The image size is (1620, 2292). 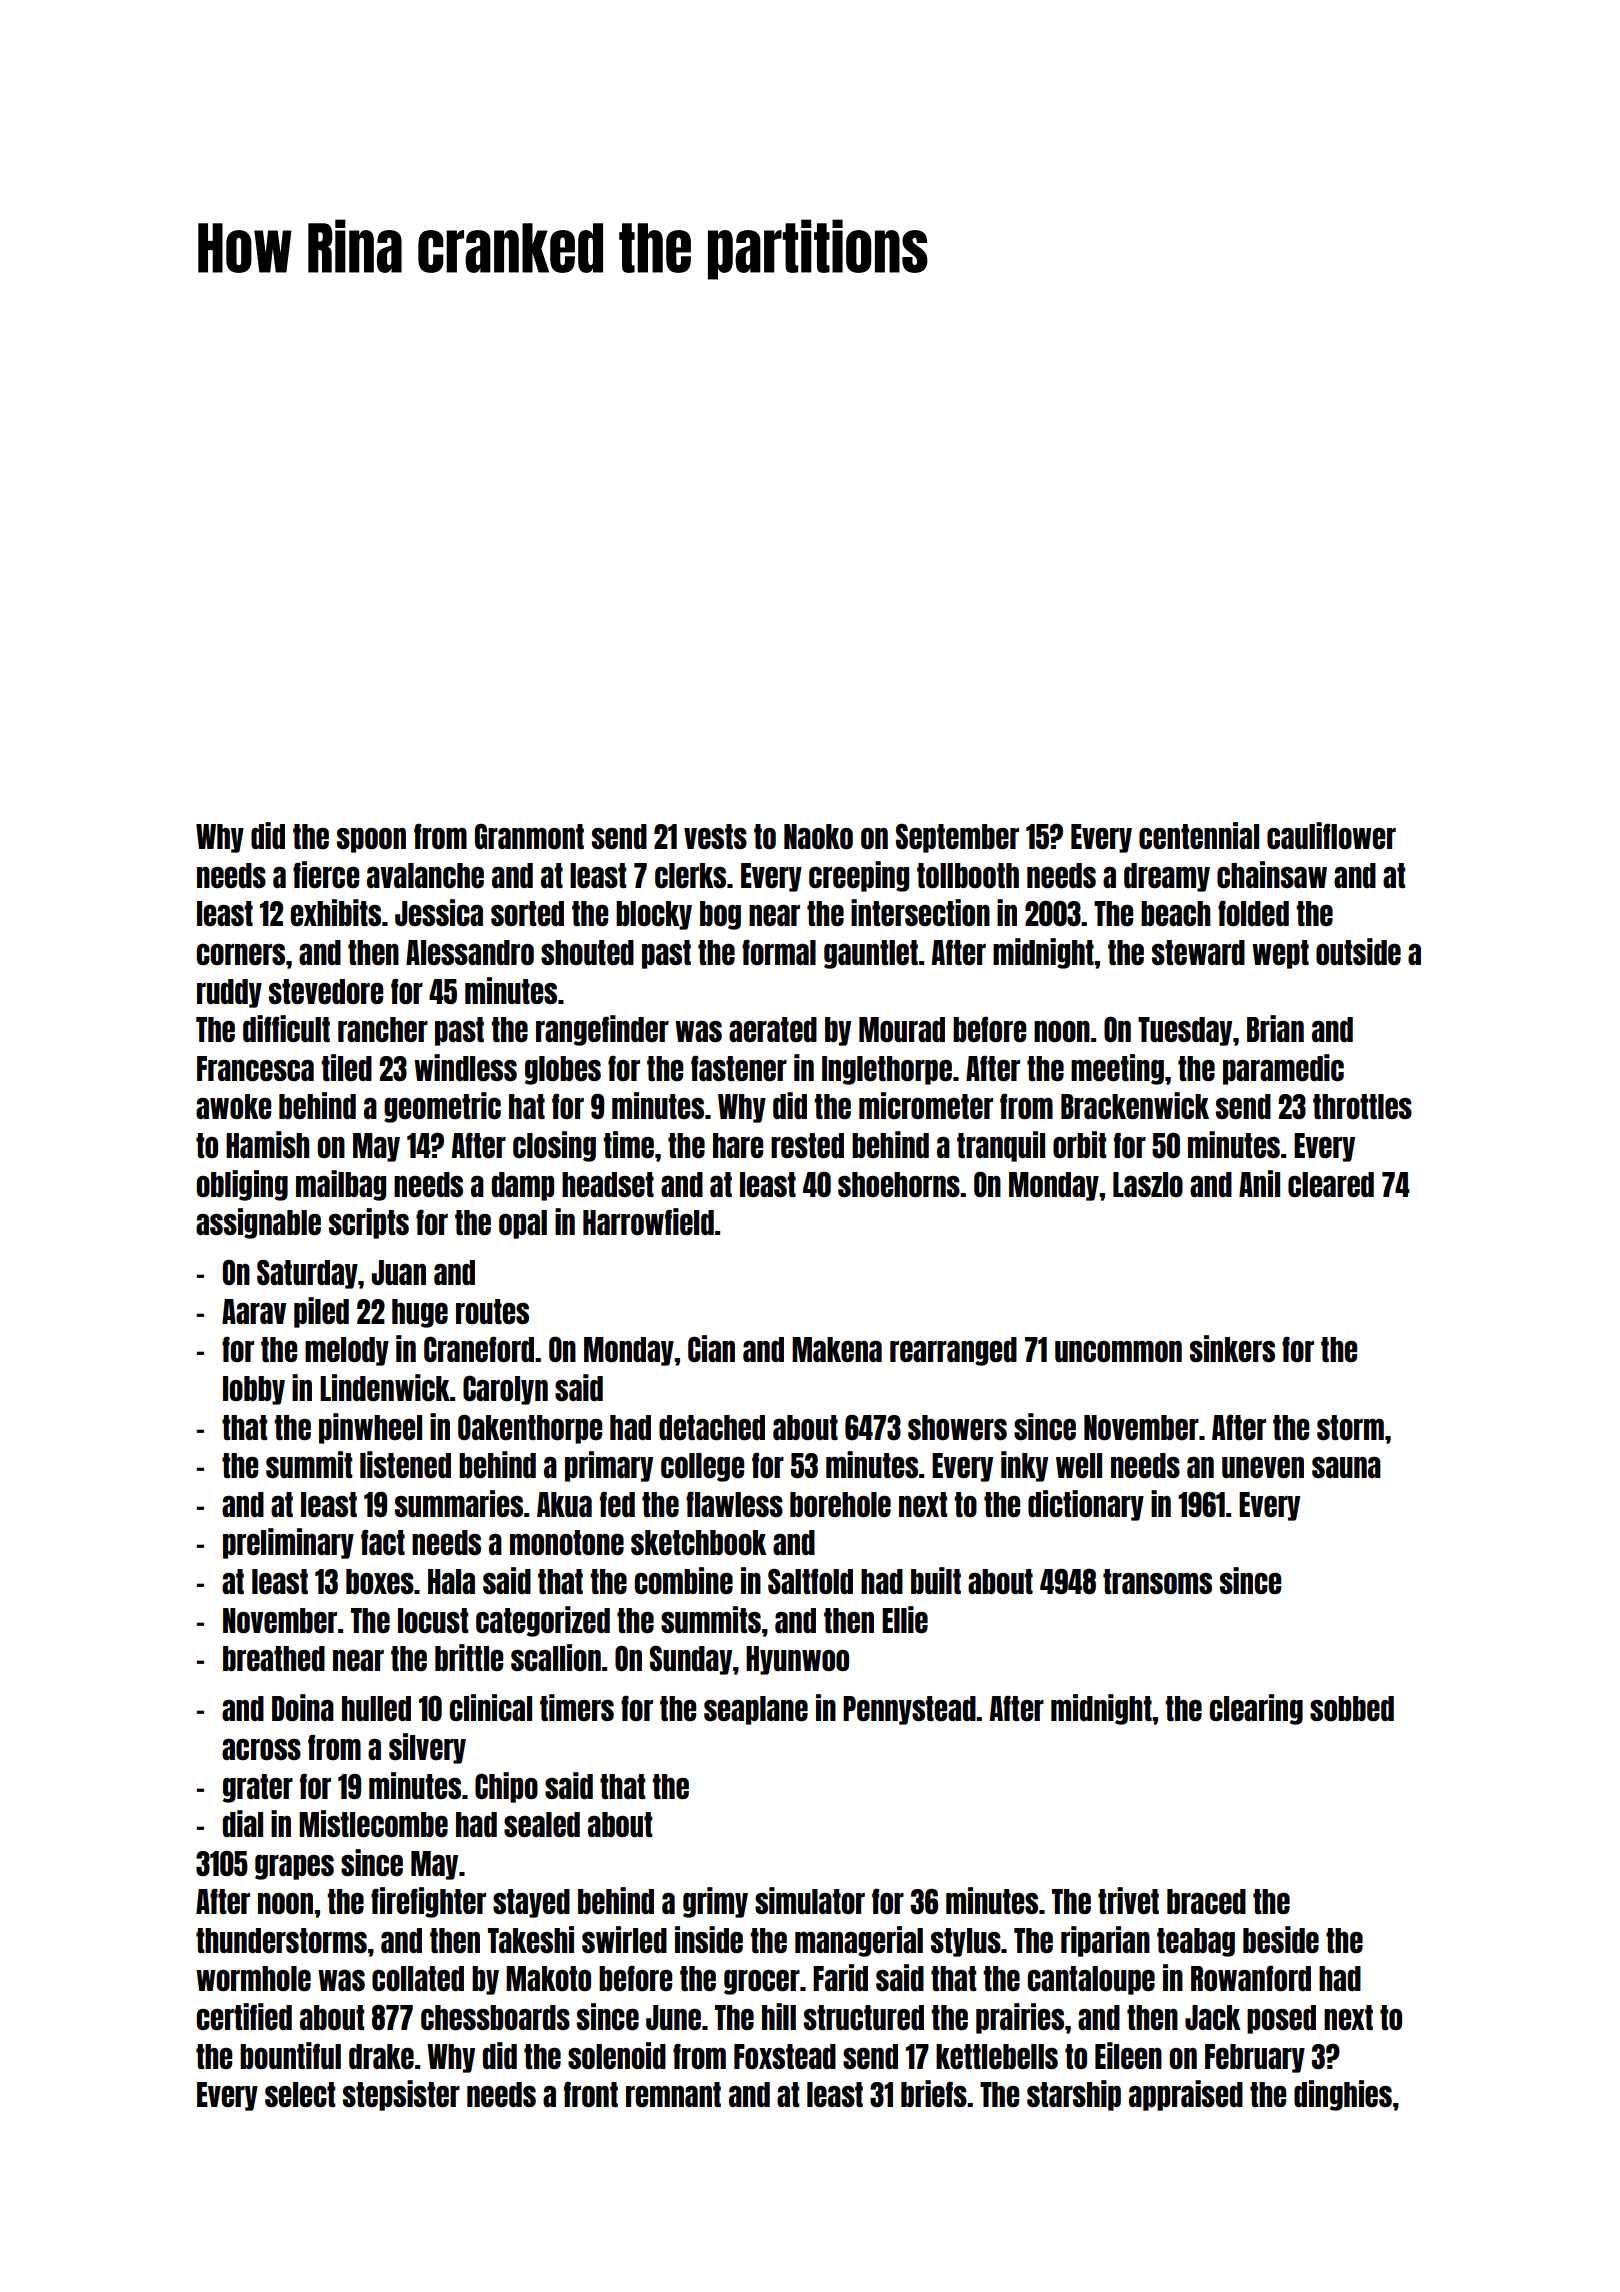 What do you see at coordinates (1148, 1184) in the image?
I see `Laszlo` at bounding box center [1148, 1184].
